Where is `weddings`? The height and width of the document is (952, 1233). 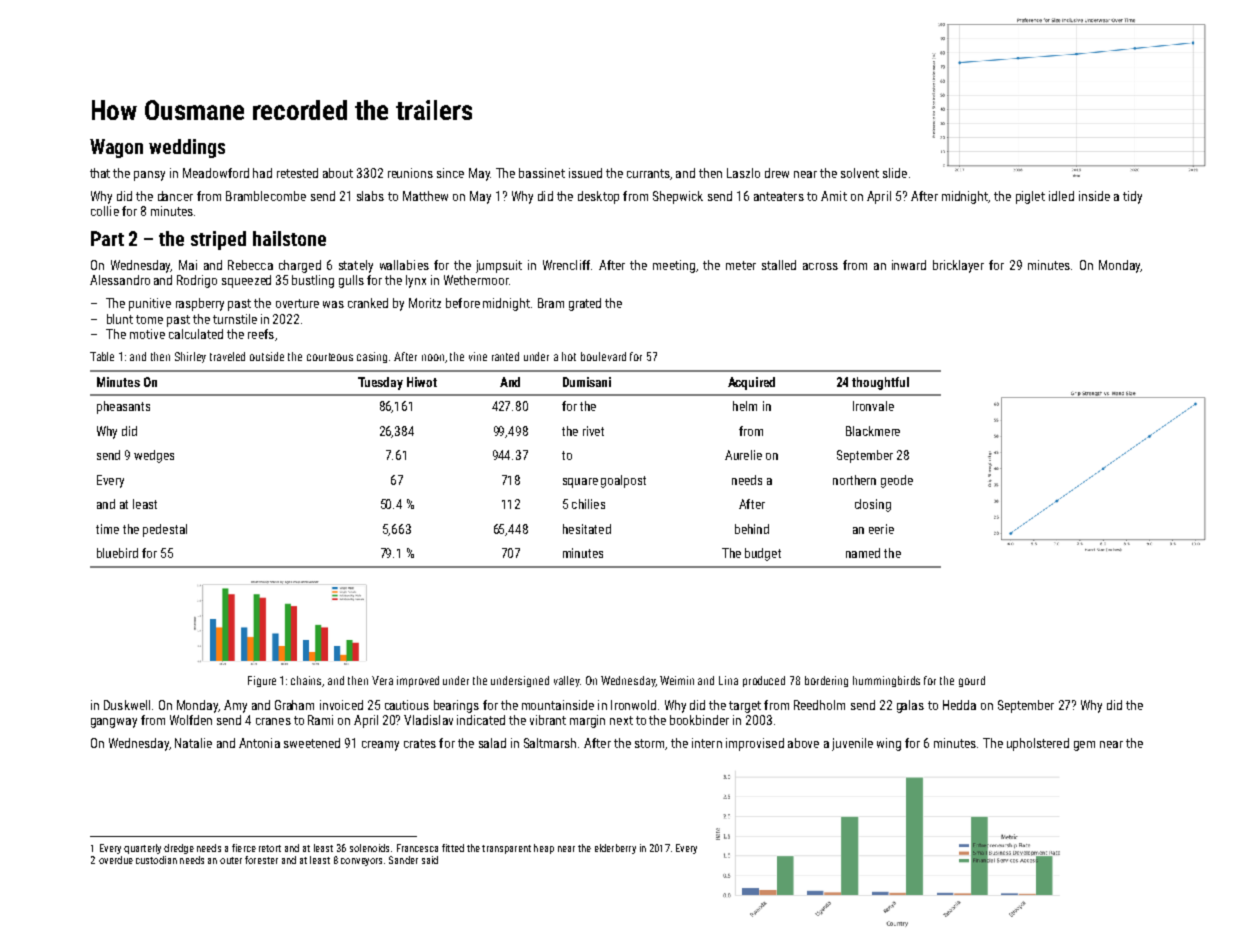 weddings is located at coordinates (187, 148).
